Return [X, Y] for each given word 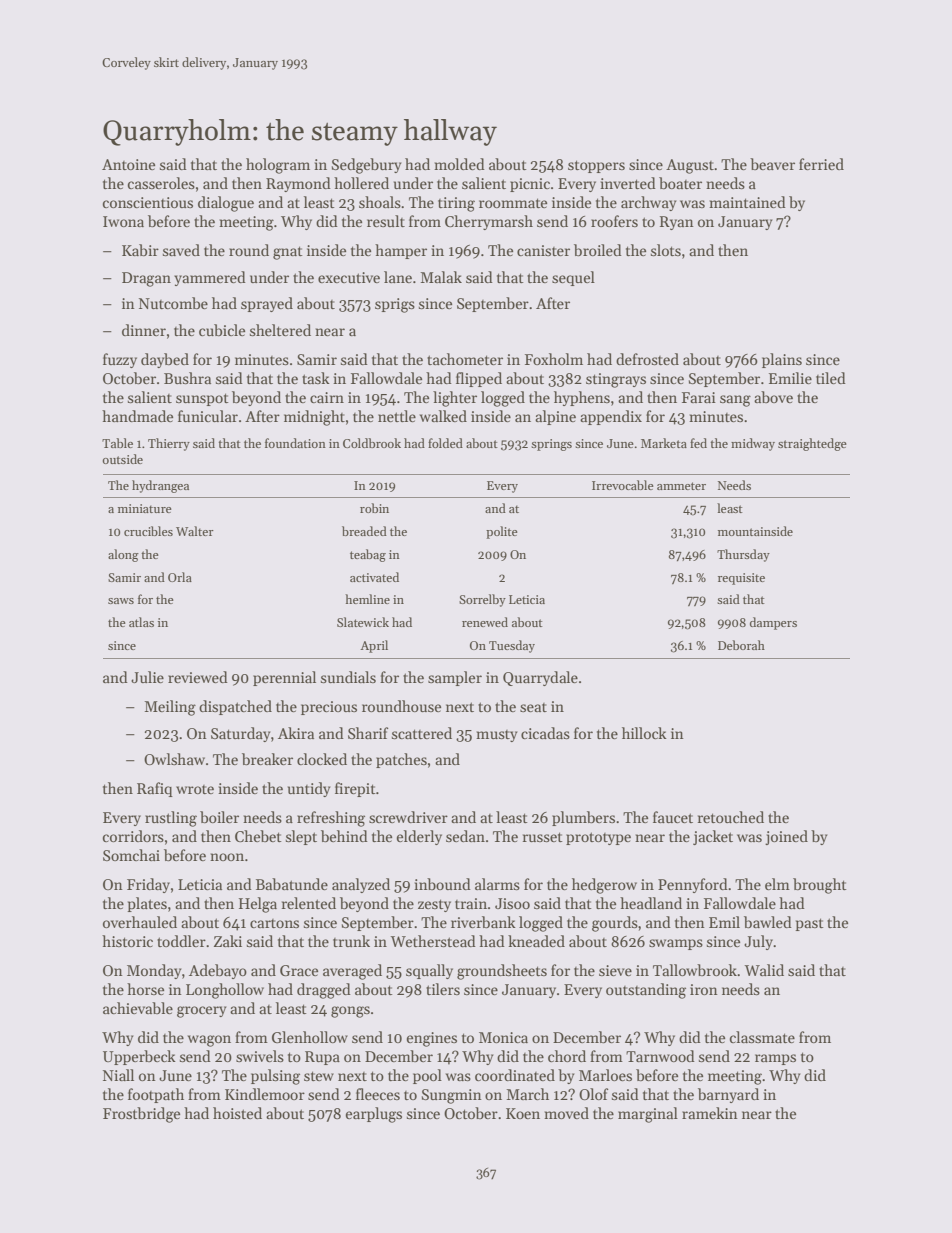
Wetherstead [433, 941]
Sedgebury [367, 166]
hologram [278, 166]
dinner [144, 330]
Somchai [131, 855]
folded [445, 443]
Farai [699, 397]
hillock [644, 733]
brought [820, 886]
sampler [455, 678]
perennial [284, 678]
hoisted [237, 1113]
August [690, 166]
